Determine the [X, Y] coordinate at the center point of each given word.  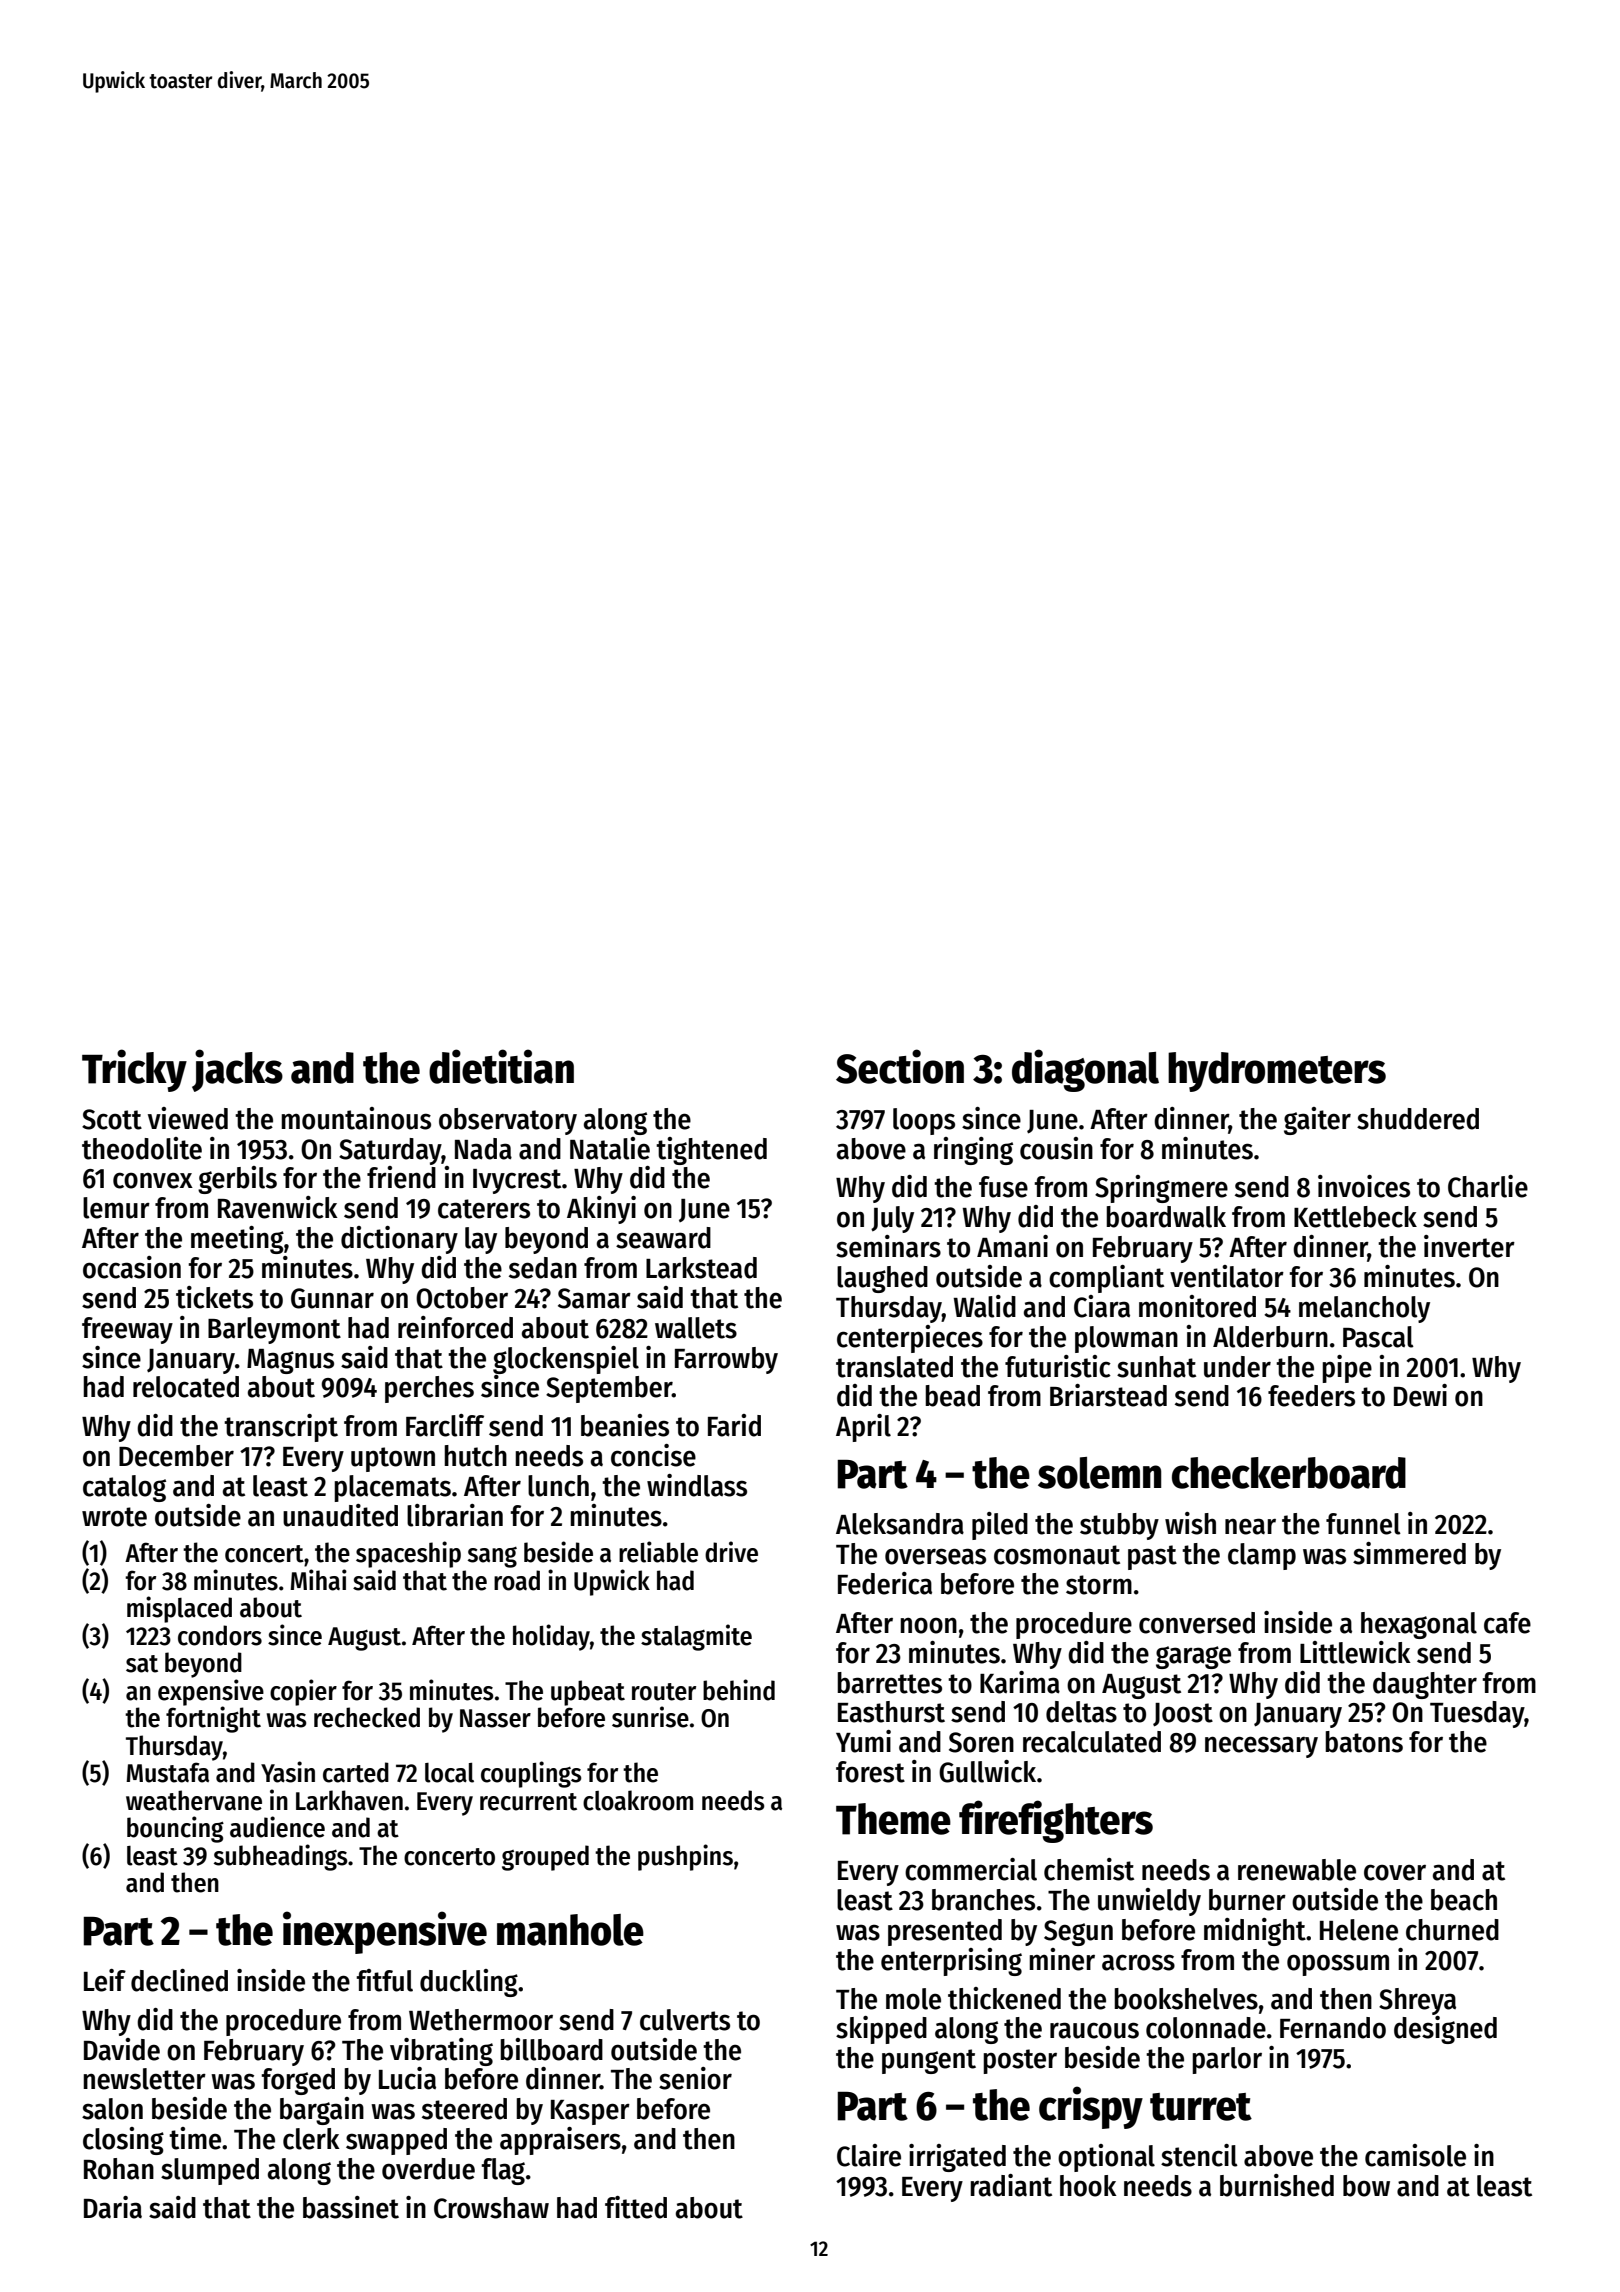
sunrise [650, 1717]
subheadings [281, 1857]
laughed [882, 1279]
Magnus [290, 1361]
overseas [935, 1556]
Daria [113, 2207]
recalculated [1092, 1742]
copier [303, 1692]
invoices [1364, 1186]
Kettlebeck [1355, 1217]
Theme [893, 1819]
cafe [1507, 1623]
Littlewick [1355, 1652]
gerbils [237, 1180]
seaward [663, 1238]
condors [220, 1635]
